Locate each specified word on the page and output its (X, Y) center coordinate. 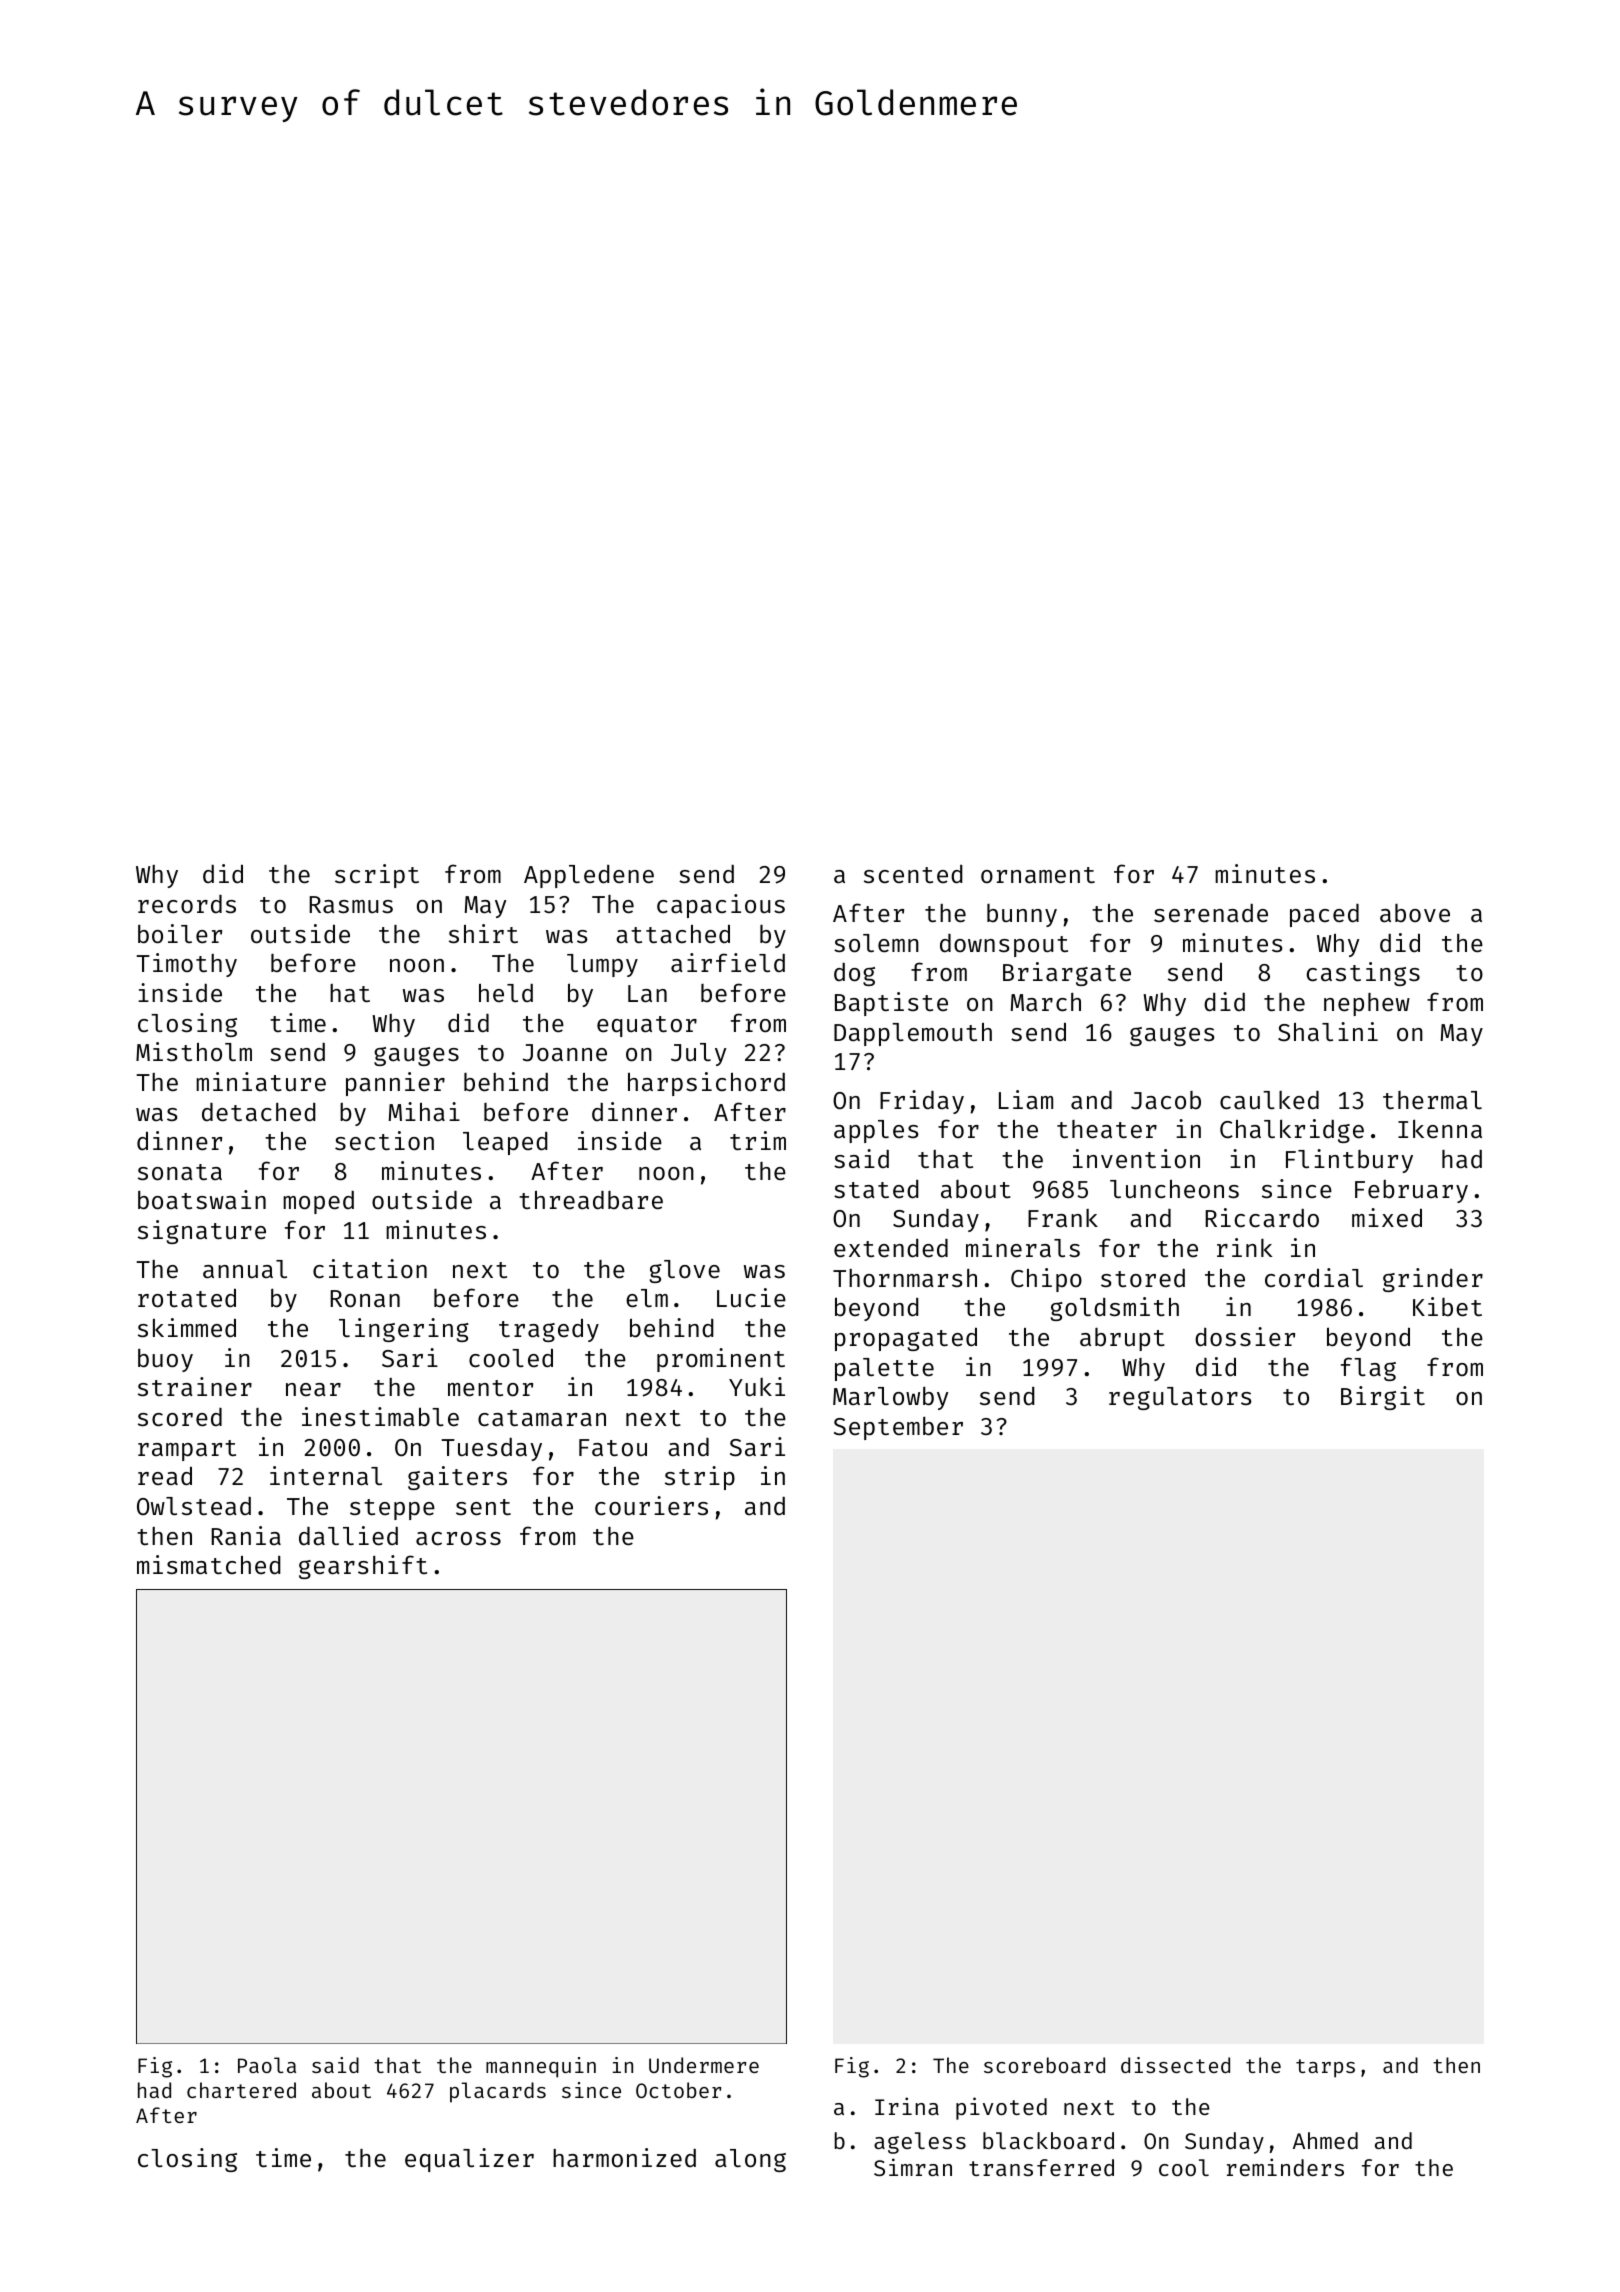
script (377, 876)
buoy (165, 1360)
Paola (267, 2065)
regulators (1180, 1398)
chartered (241, 2090)
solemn (876, 943)
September (898, 1428)
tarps (1325, 2068)
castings (1363, 974)
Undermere (704, 2065)
